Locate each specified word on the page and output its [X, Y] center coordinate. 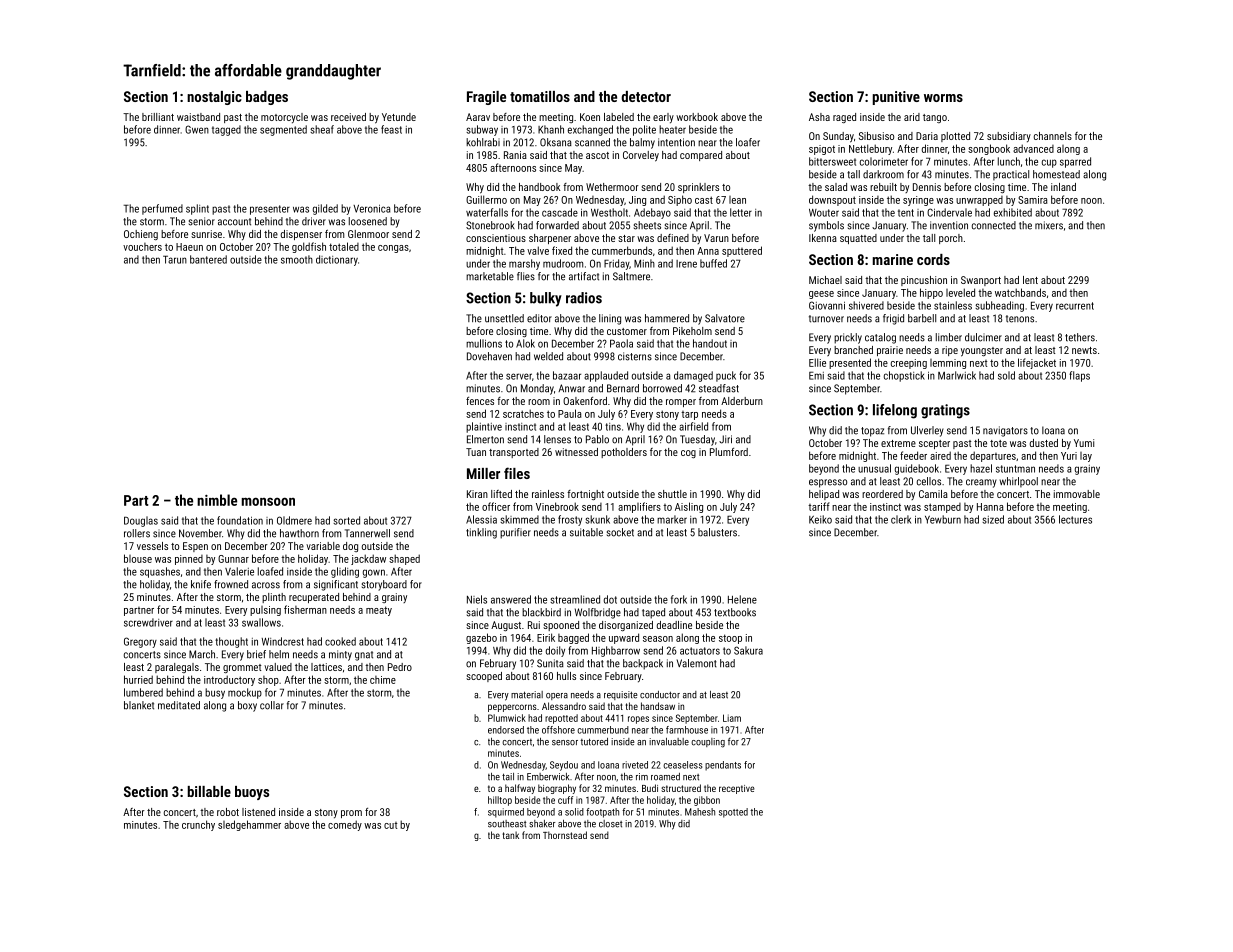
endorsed [506, 730]
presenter [270, 210]
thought [231, 642]
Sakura [748, 650]
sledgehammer [249, 825]
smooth [297, 259]
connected [994, 225]
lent [1030, 280]
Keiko [820, 519]
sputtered [742, 251]
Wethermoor [612, 187]
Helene [742, 599]
